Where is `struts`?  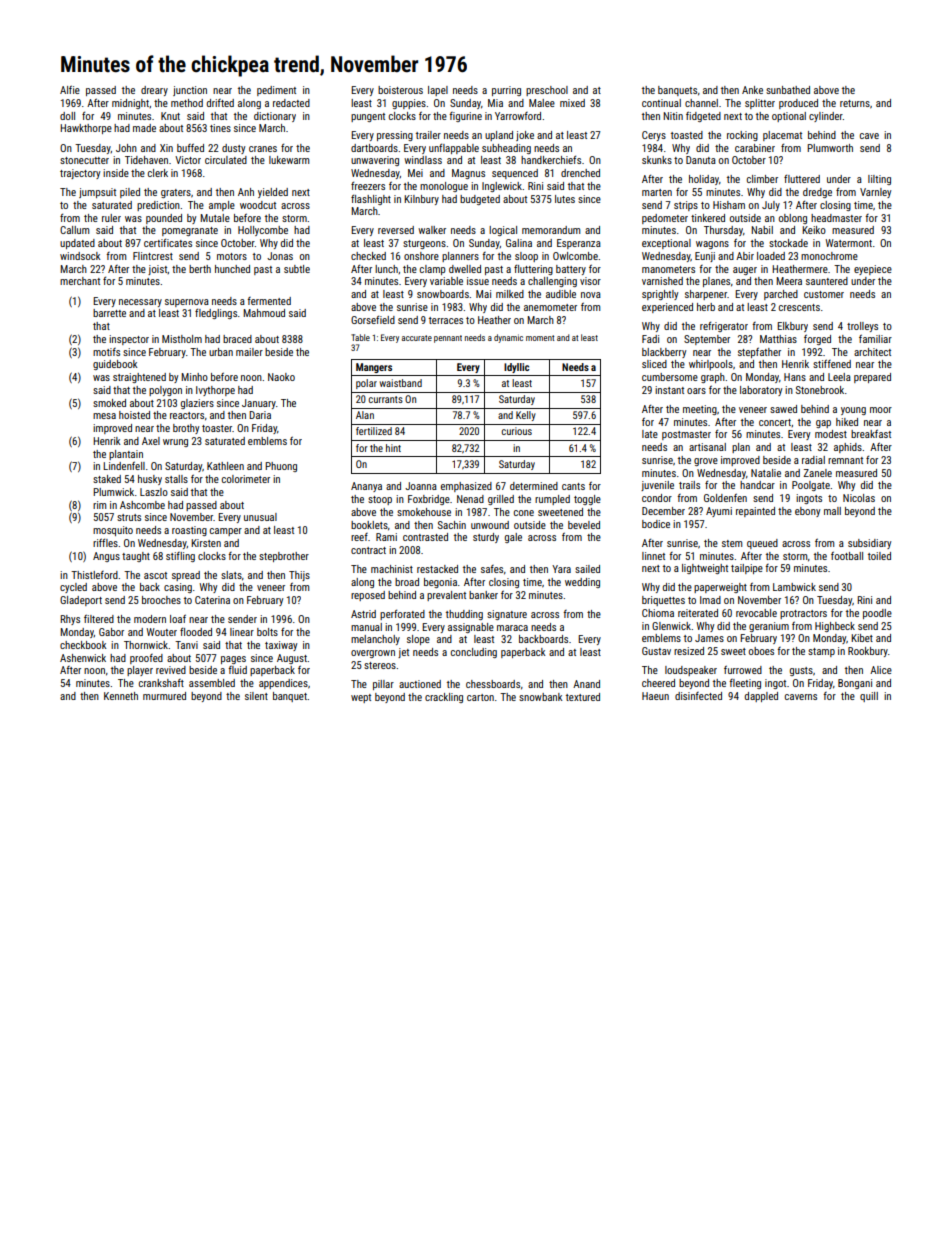
struts is located at coordinates (129, 517).
